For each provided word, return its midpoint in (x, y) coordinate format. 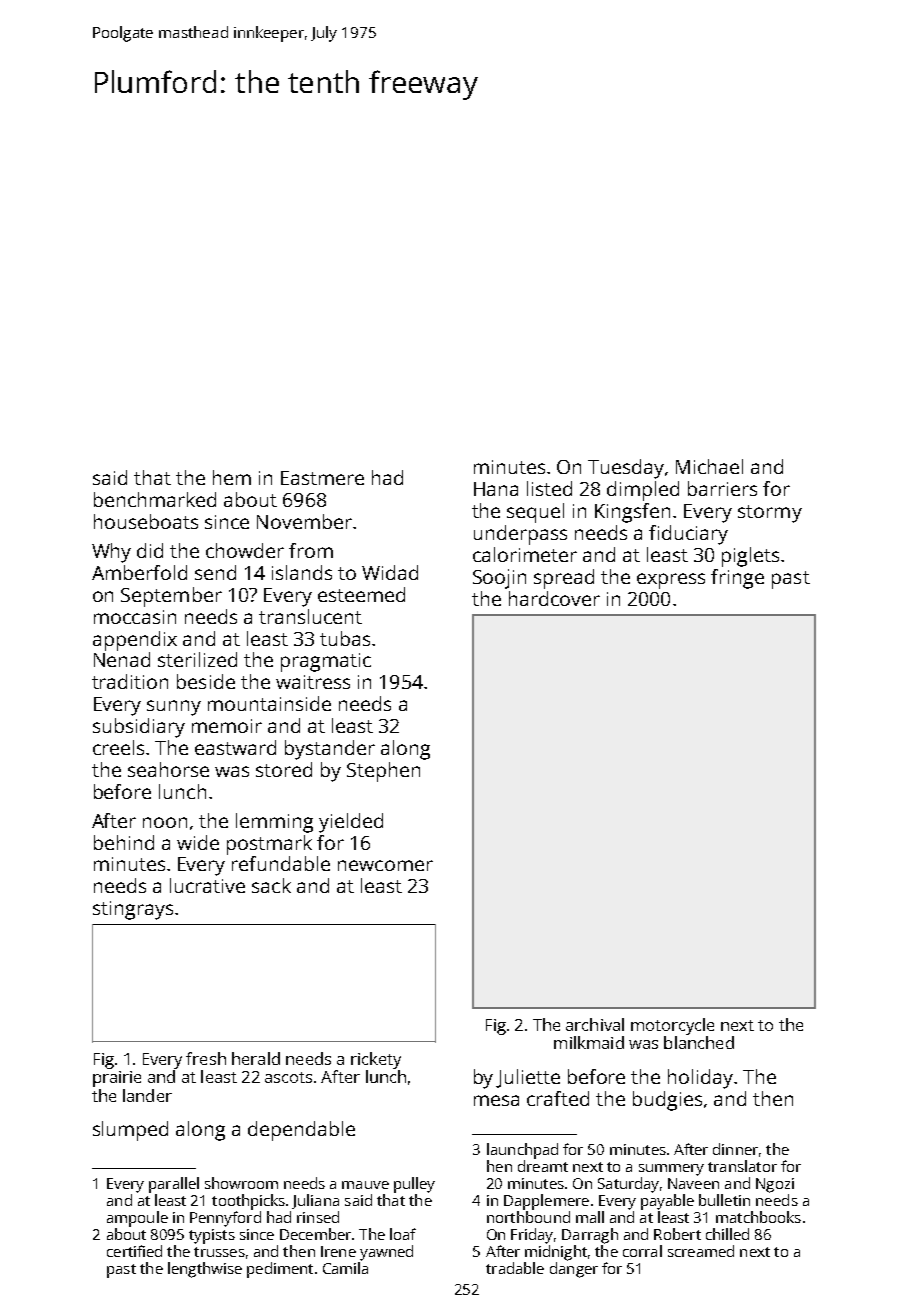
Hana (496, 489)
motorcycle (672, 1026)
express (671, 581)
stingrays (133, 910)
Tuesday (626, 469)
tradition (130, 681)
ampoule (137, 1219)
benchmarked (155, 499)
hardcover (554, 598)
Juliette (528, 1078)
